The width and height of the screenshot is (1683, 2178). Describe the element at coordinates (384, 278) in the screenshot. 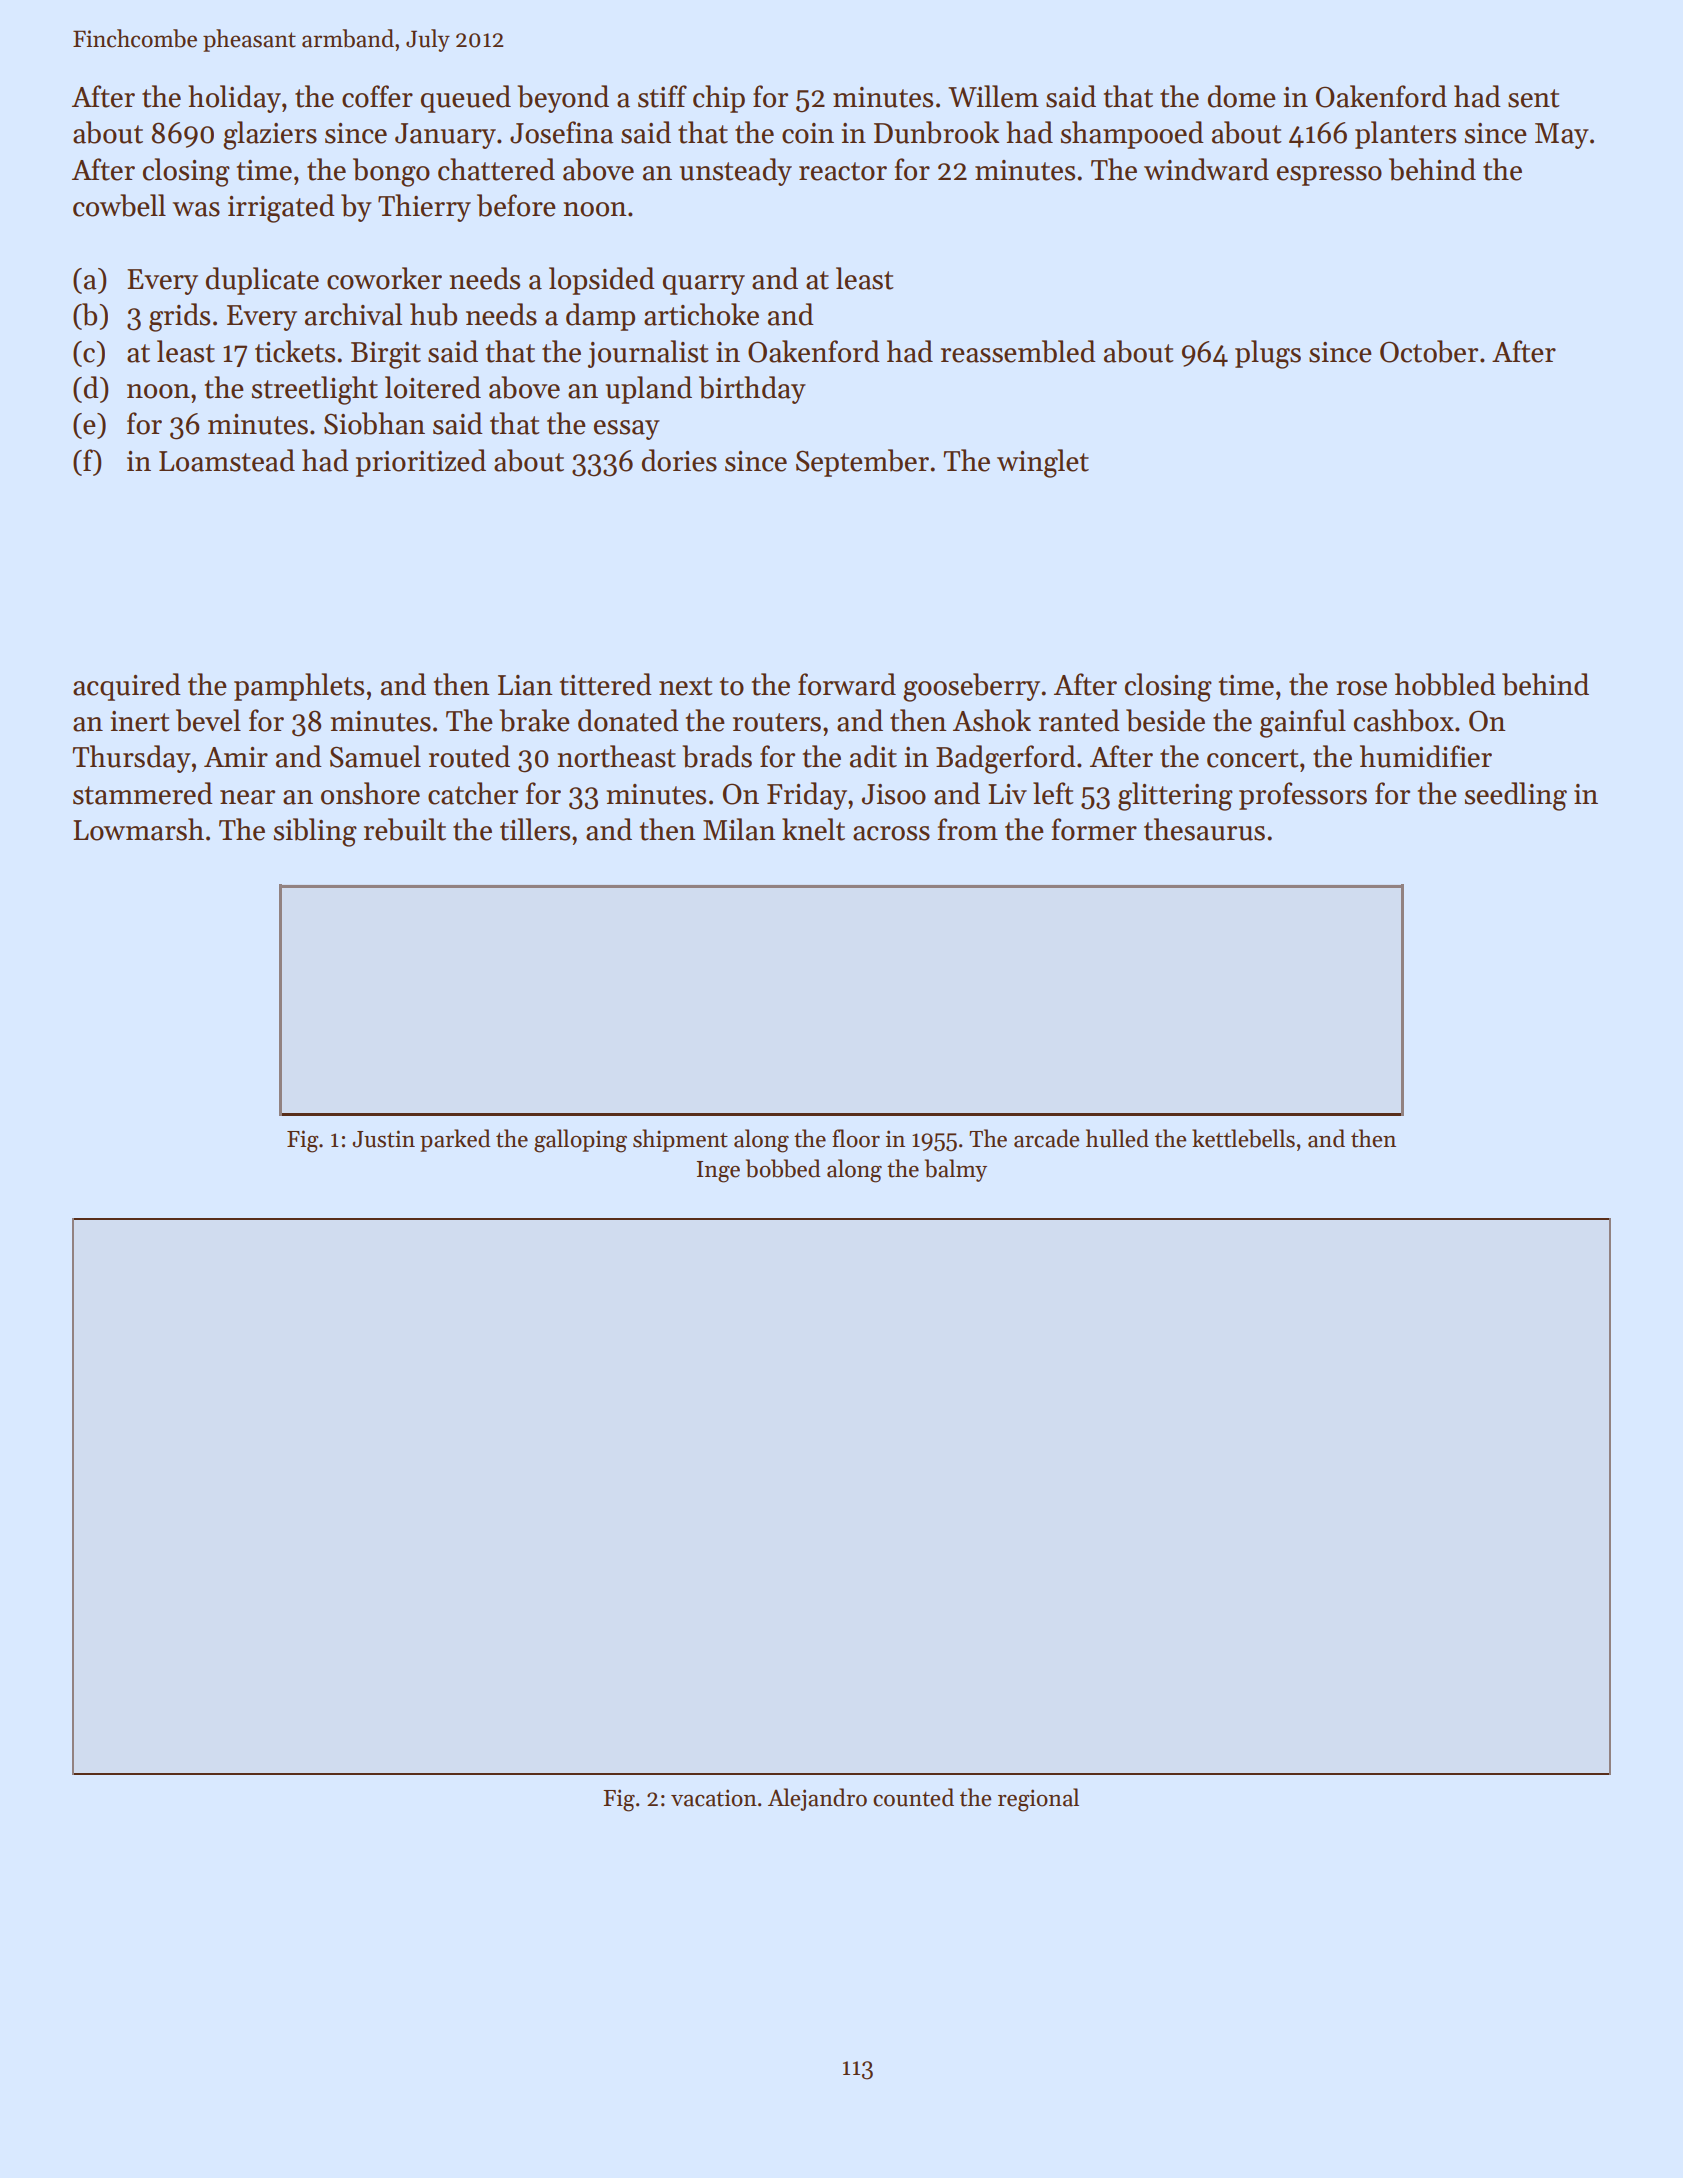

I see `coworker` at that location.
